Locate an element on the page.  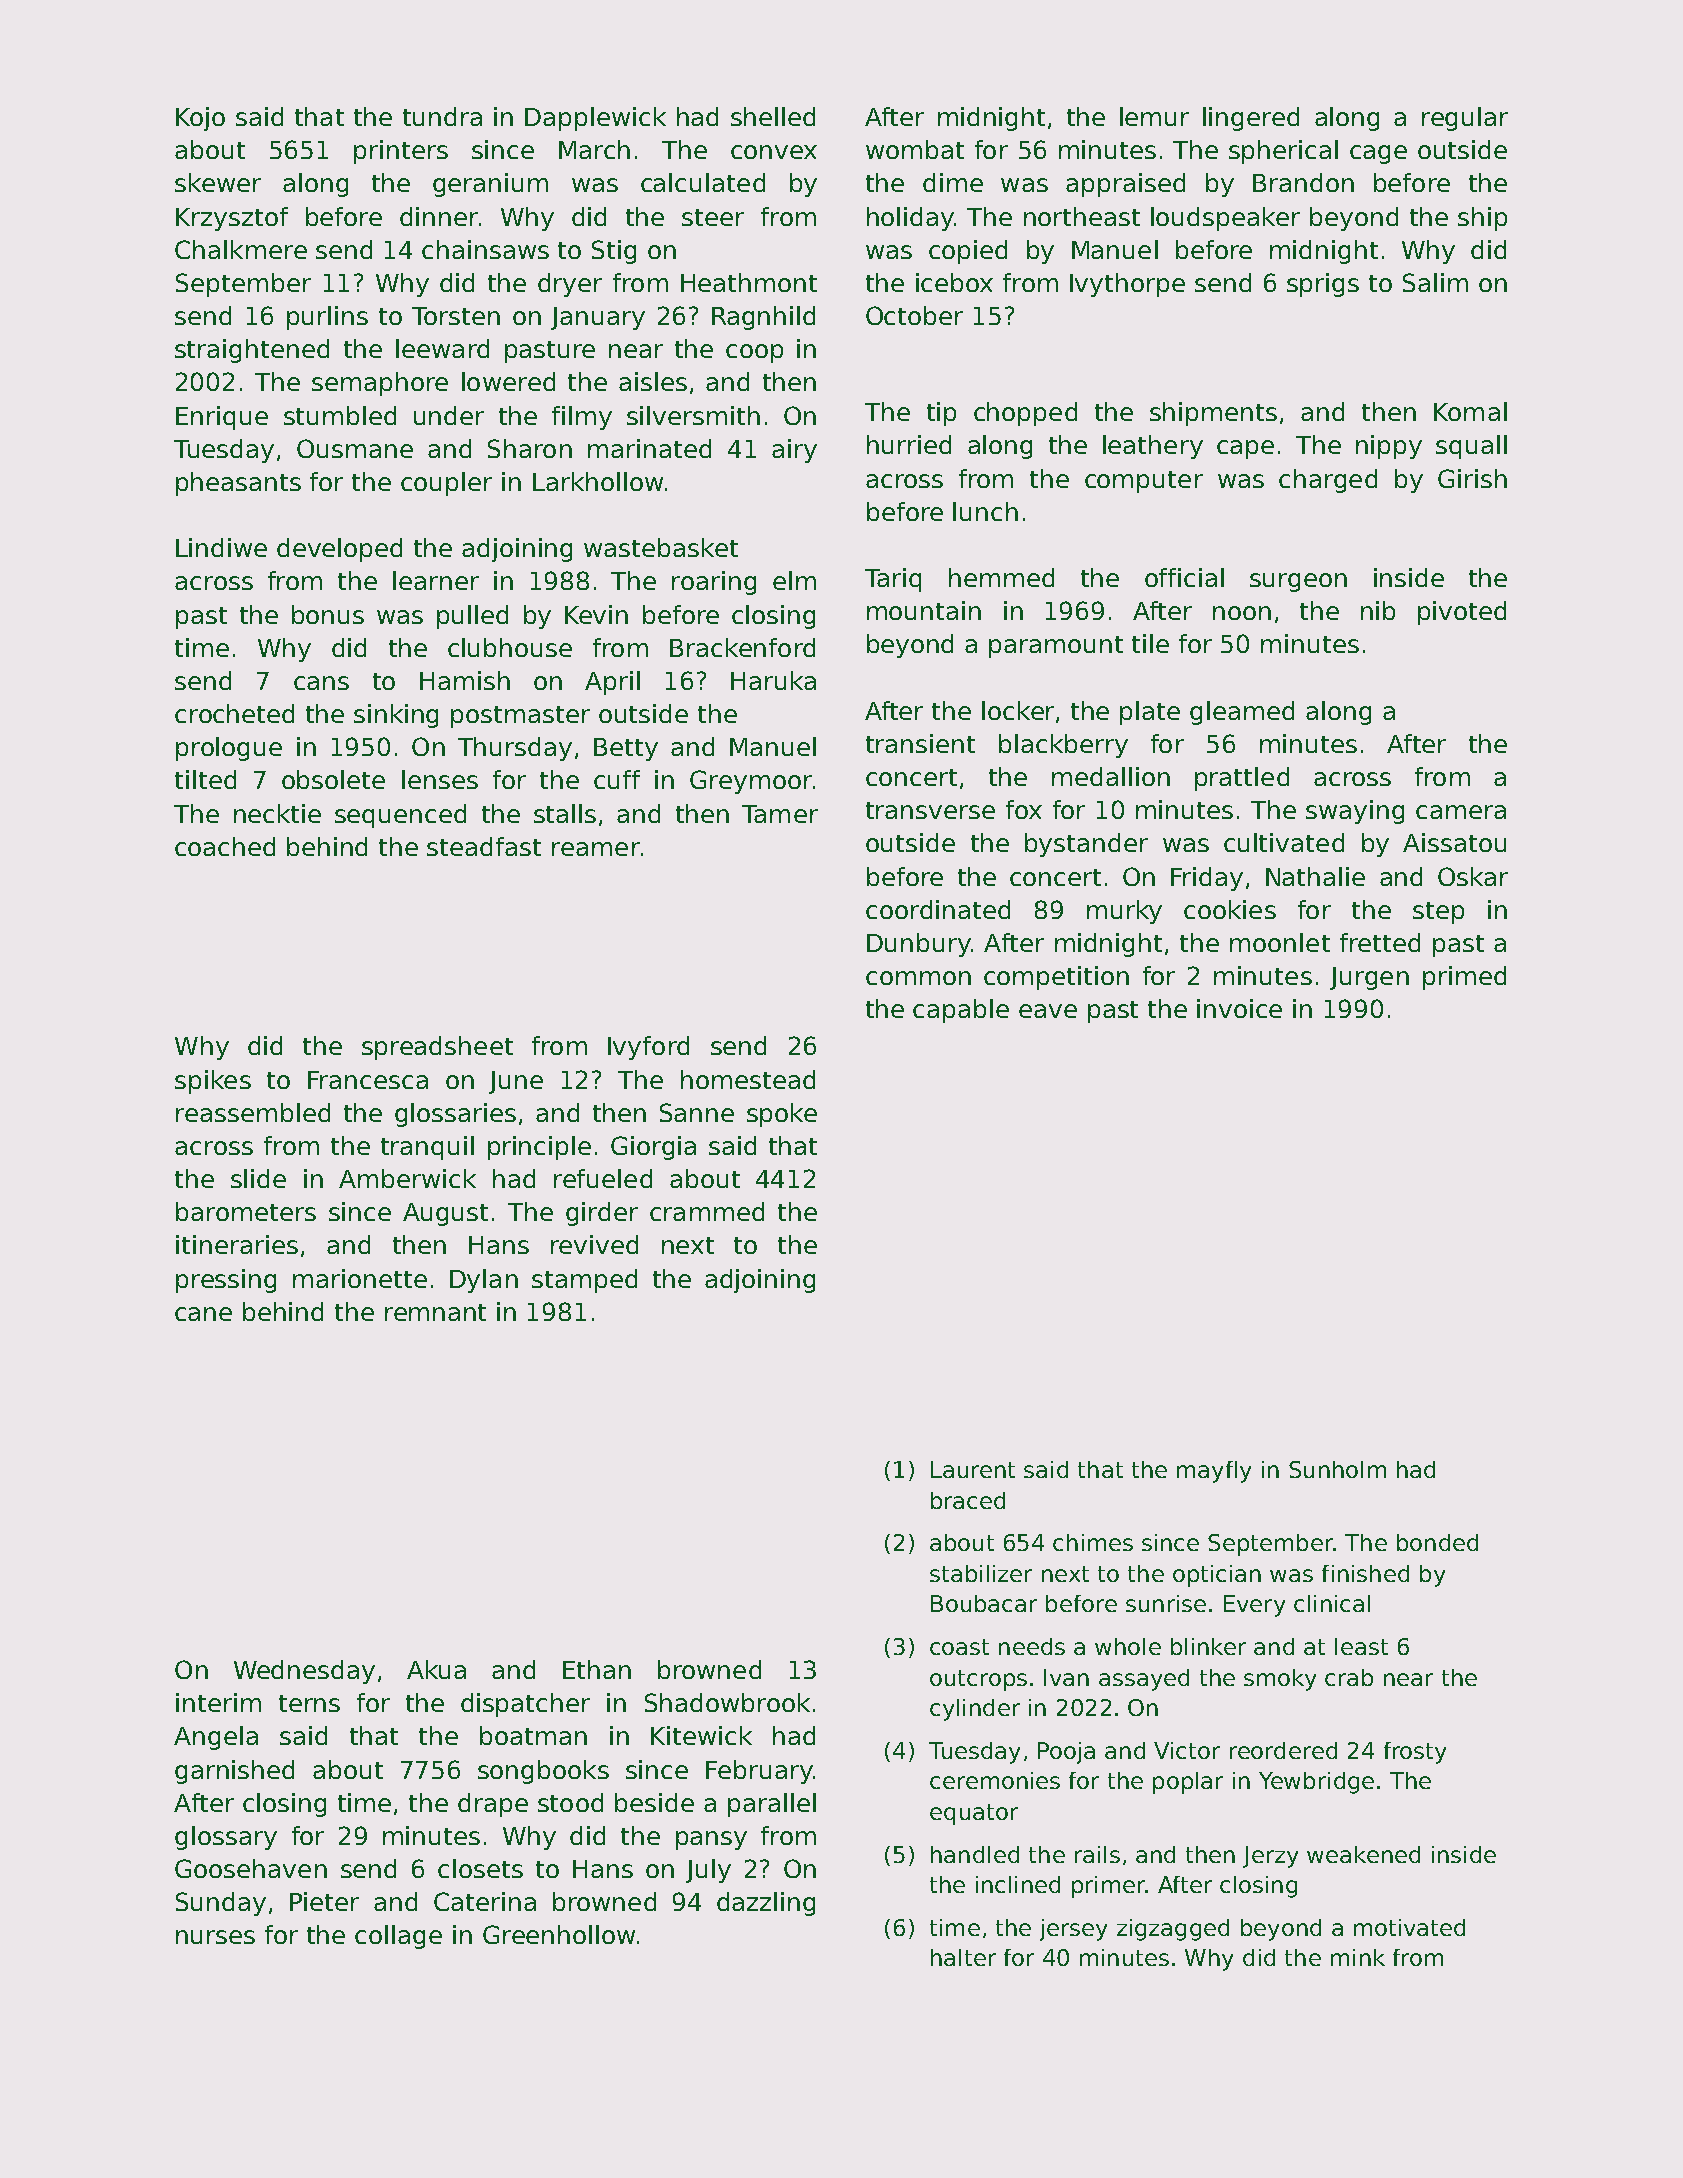
mink is located at coordinates (1358, 1957).
